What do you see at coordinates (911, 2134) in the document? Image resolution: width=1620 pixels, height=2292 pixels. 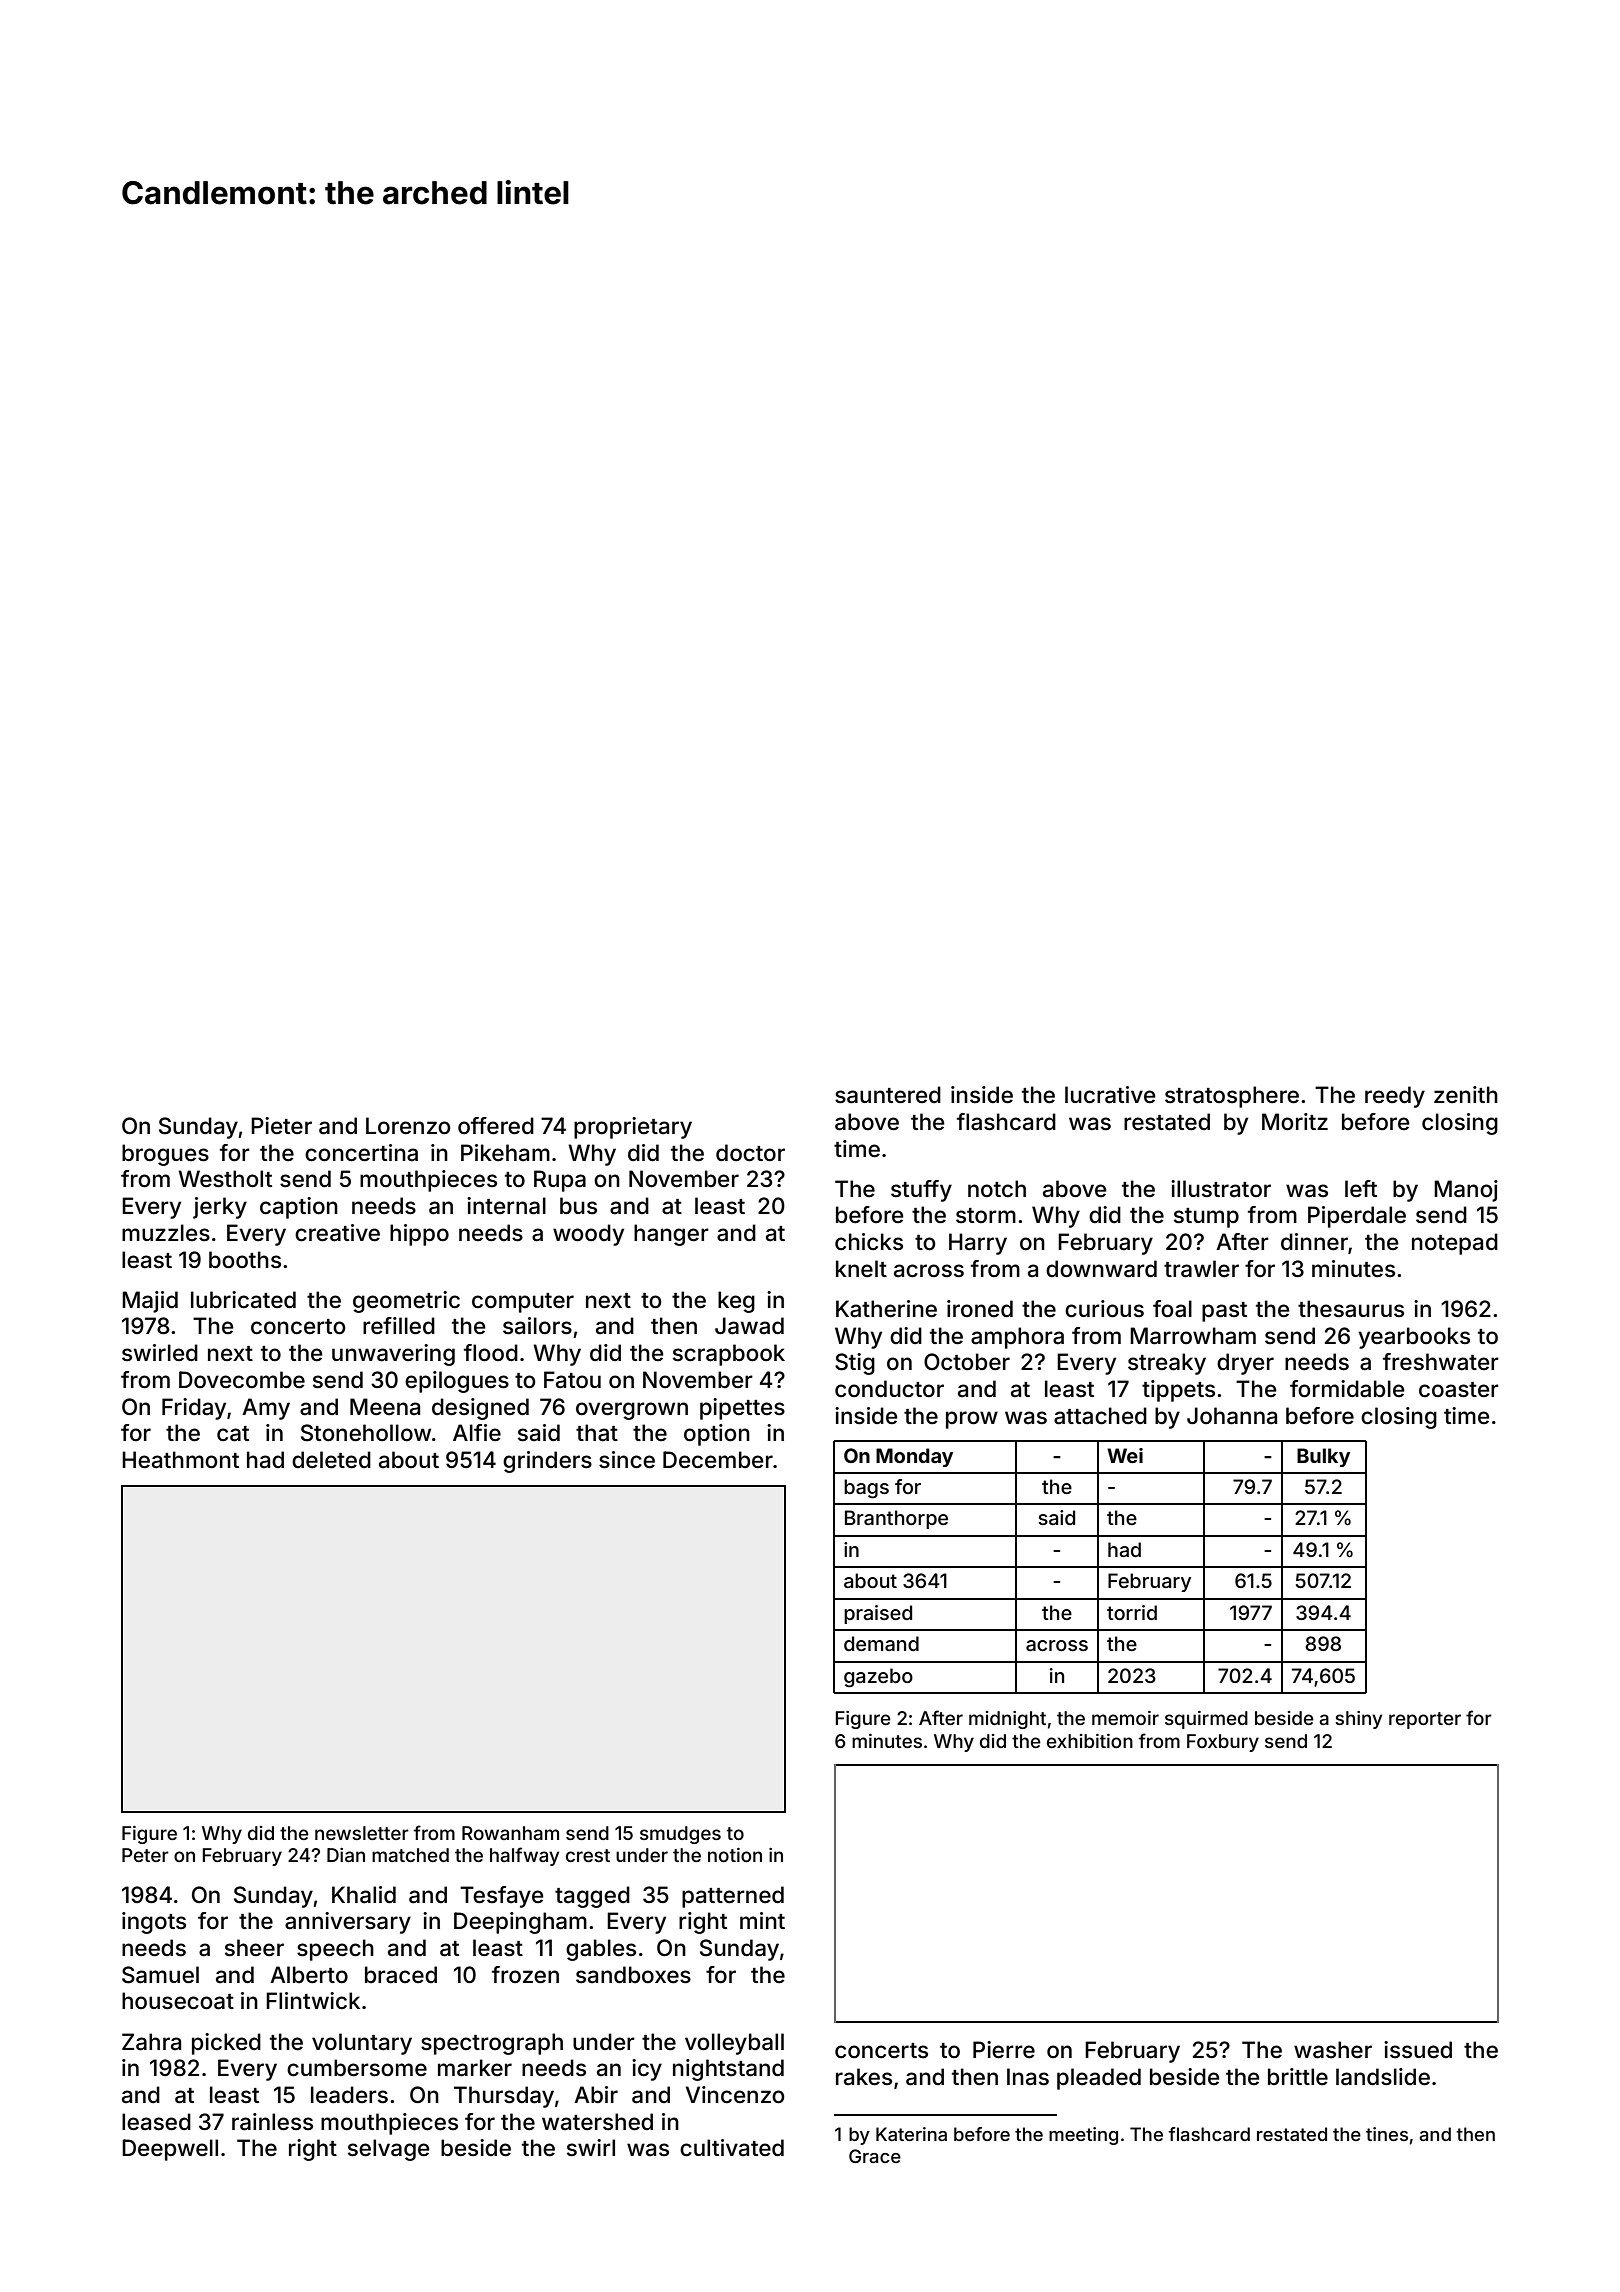 I see `Katerina` at bounding box center [911, 2134].
